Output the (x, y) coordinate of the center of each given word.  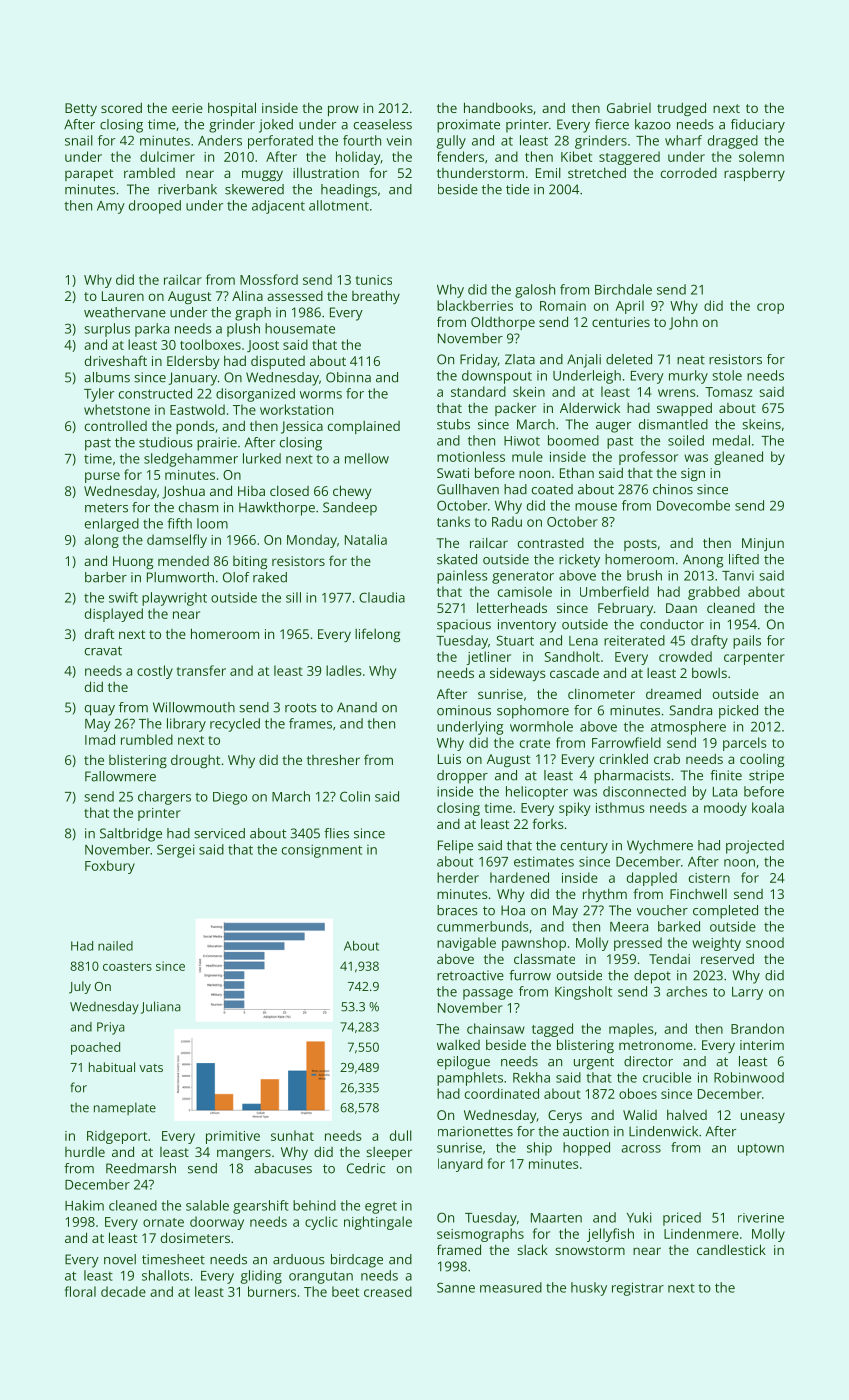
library (186, 725)
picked (738, 712)
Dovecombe (693, 505)
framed (459, 1249)
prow (343, 110)
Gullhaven (468, 489)
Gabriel (629, 108)
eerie (187, 108)
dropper (462, 777)
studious (166, 442)
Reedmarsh (141, 1168)
